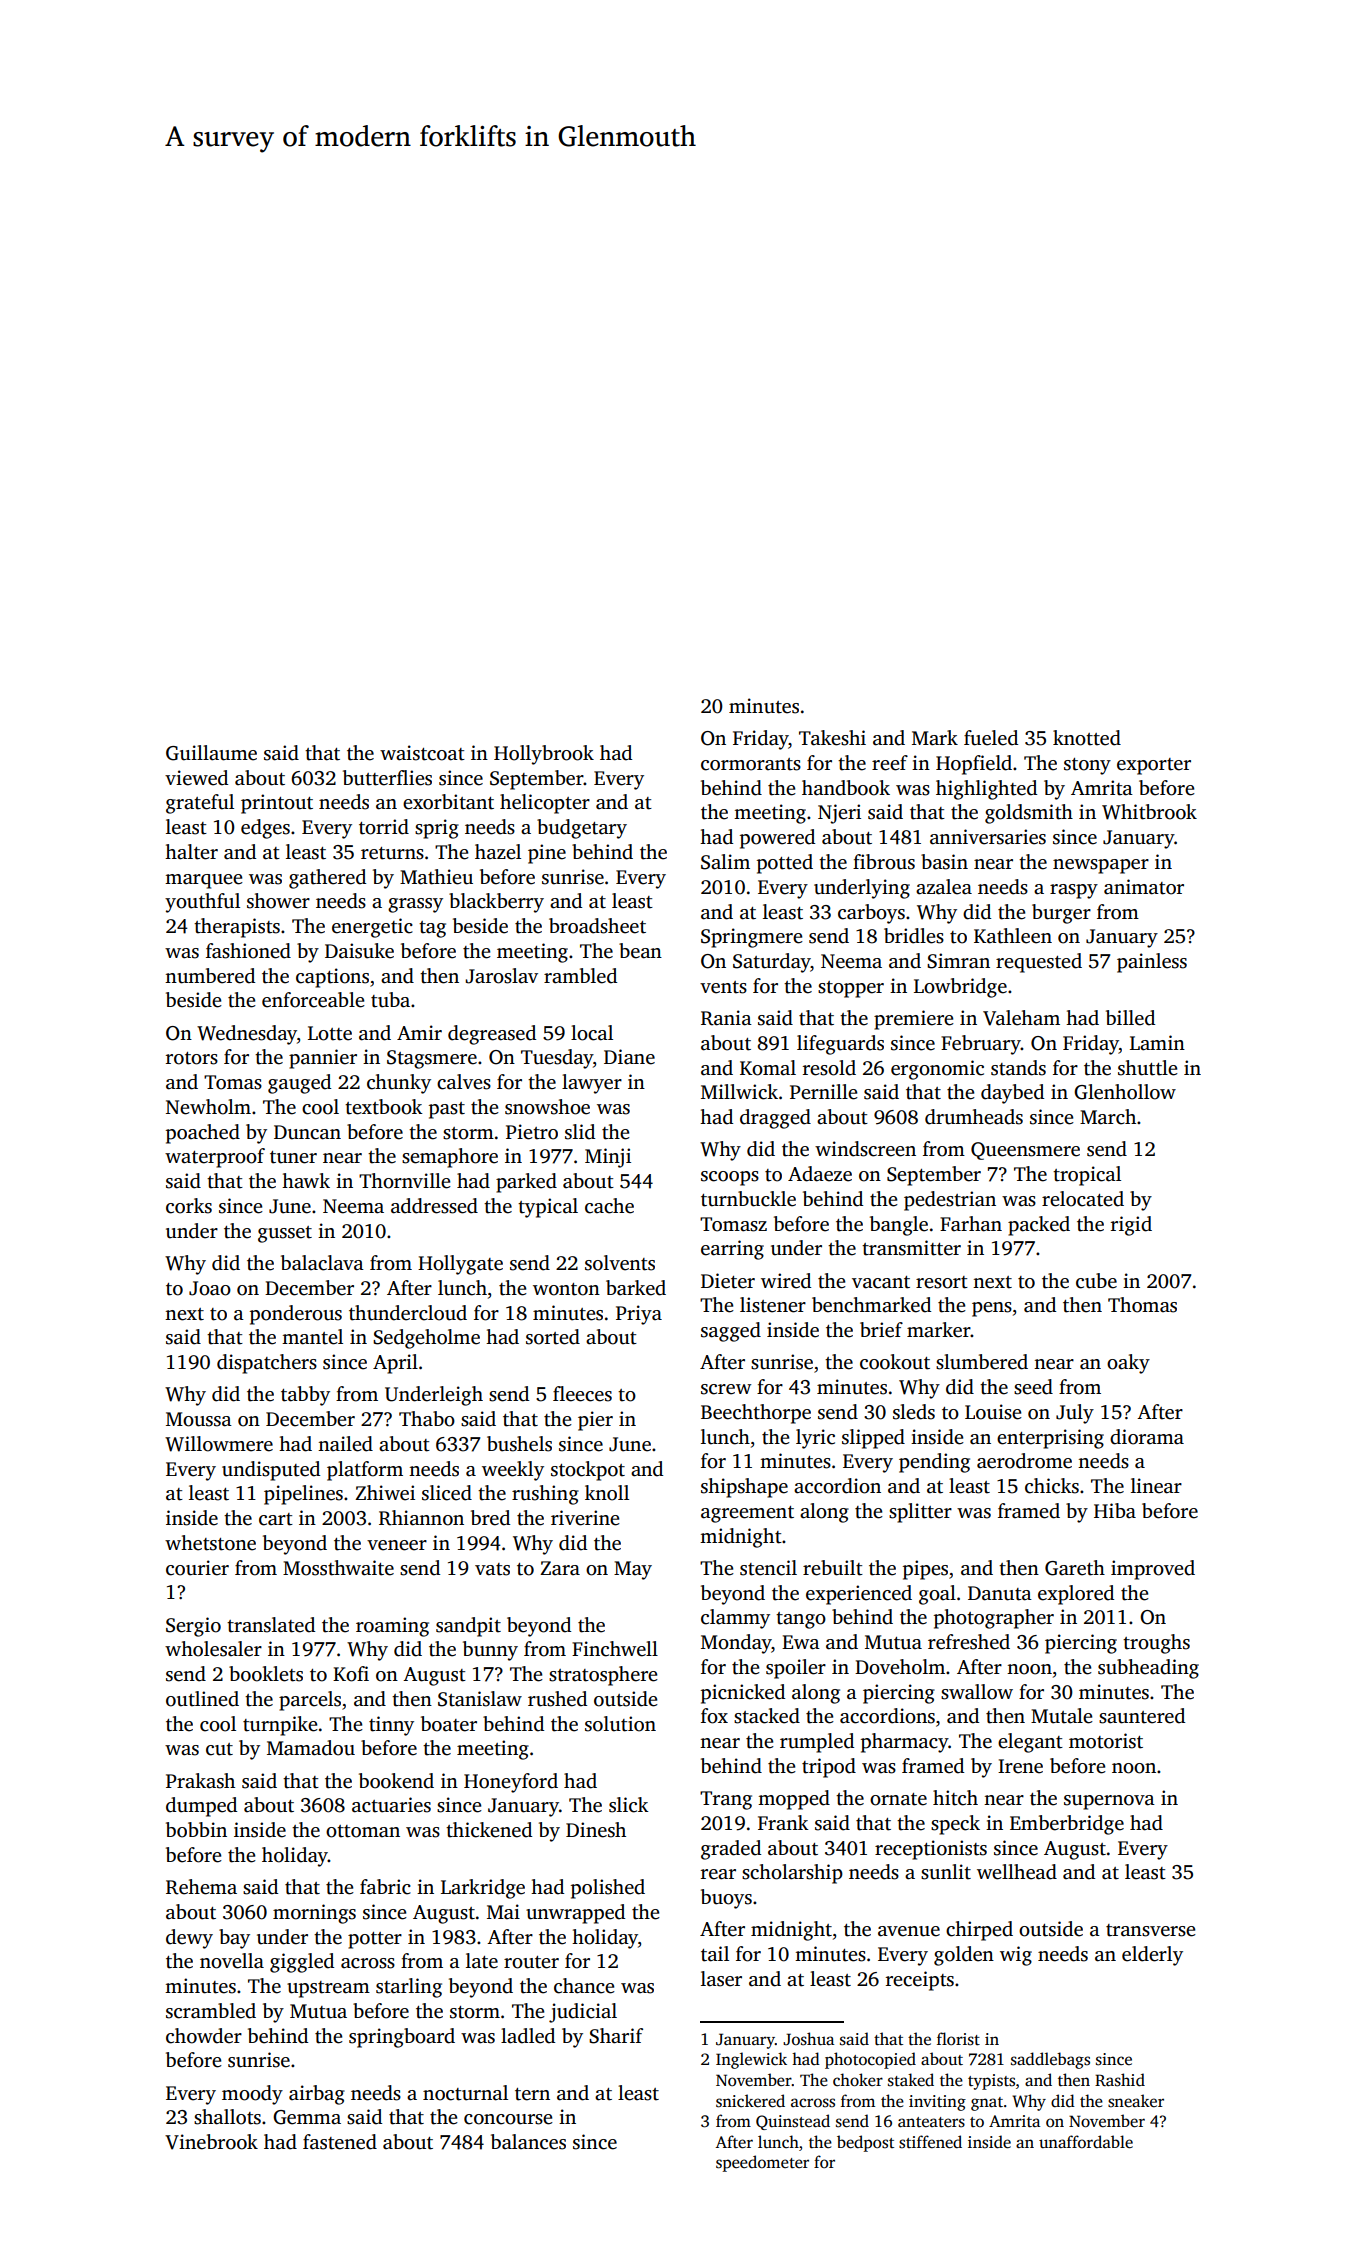 This document has height=2255, width=1369. I want to click on subheading, so click(1148, 1669).
